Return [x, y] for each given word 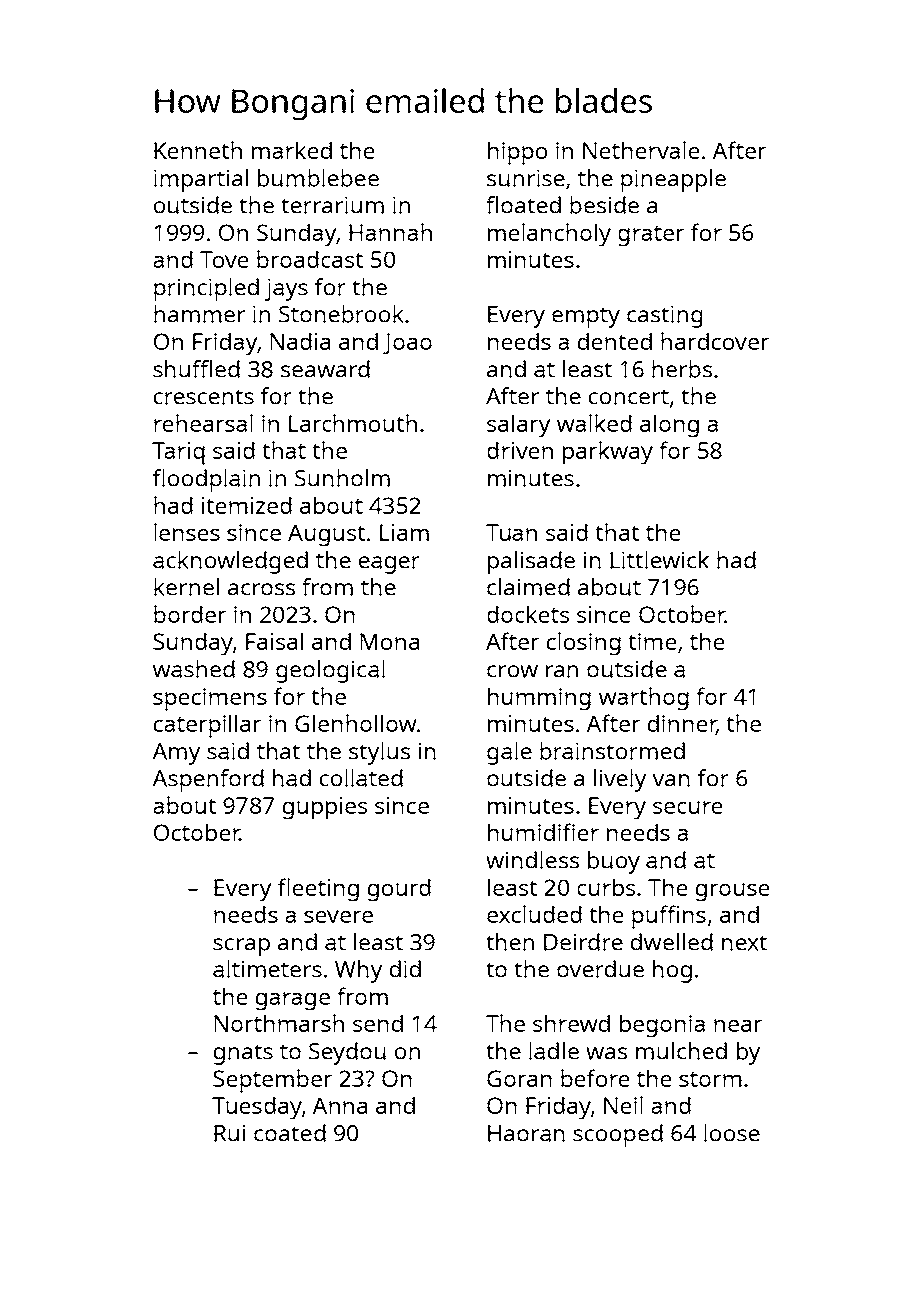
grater [651, 236]
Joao [407, 344]
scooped [618, 1135]
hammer [199, 314]
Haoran [526, 1133]
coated [290, 1133]
